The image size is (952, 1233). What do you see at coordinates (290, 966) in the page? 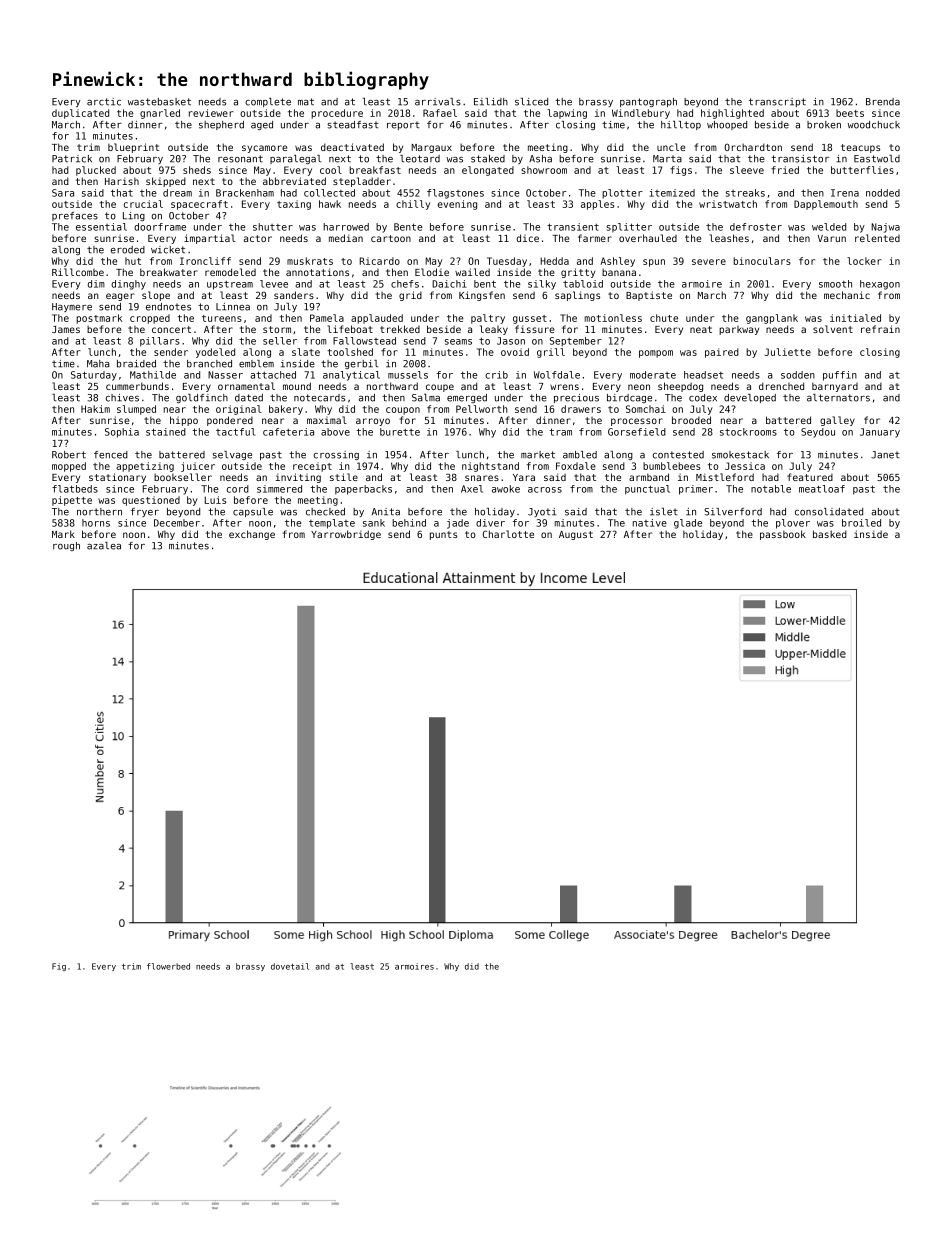
I see `dovetail` at bounding box center [290, 966].
